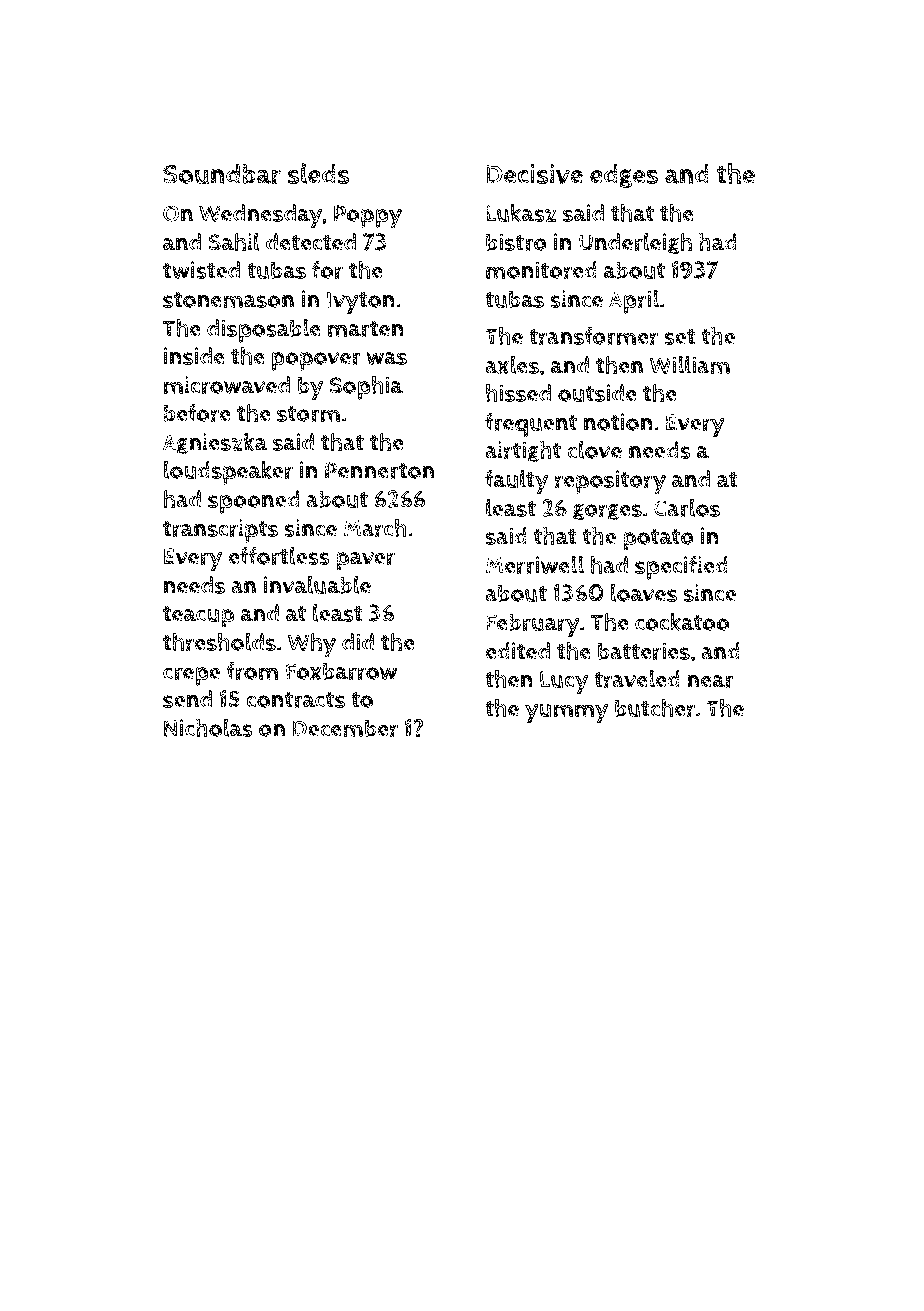 This document has width=924, height=1311. What do you see at coordinates (201, 270) in the document?
I see `twisted` at bounding box center [201, 270].
